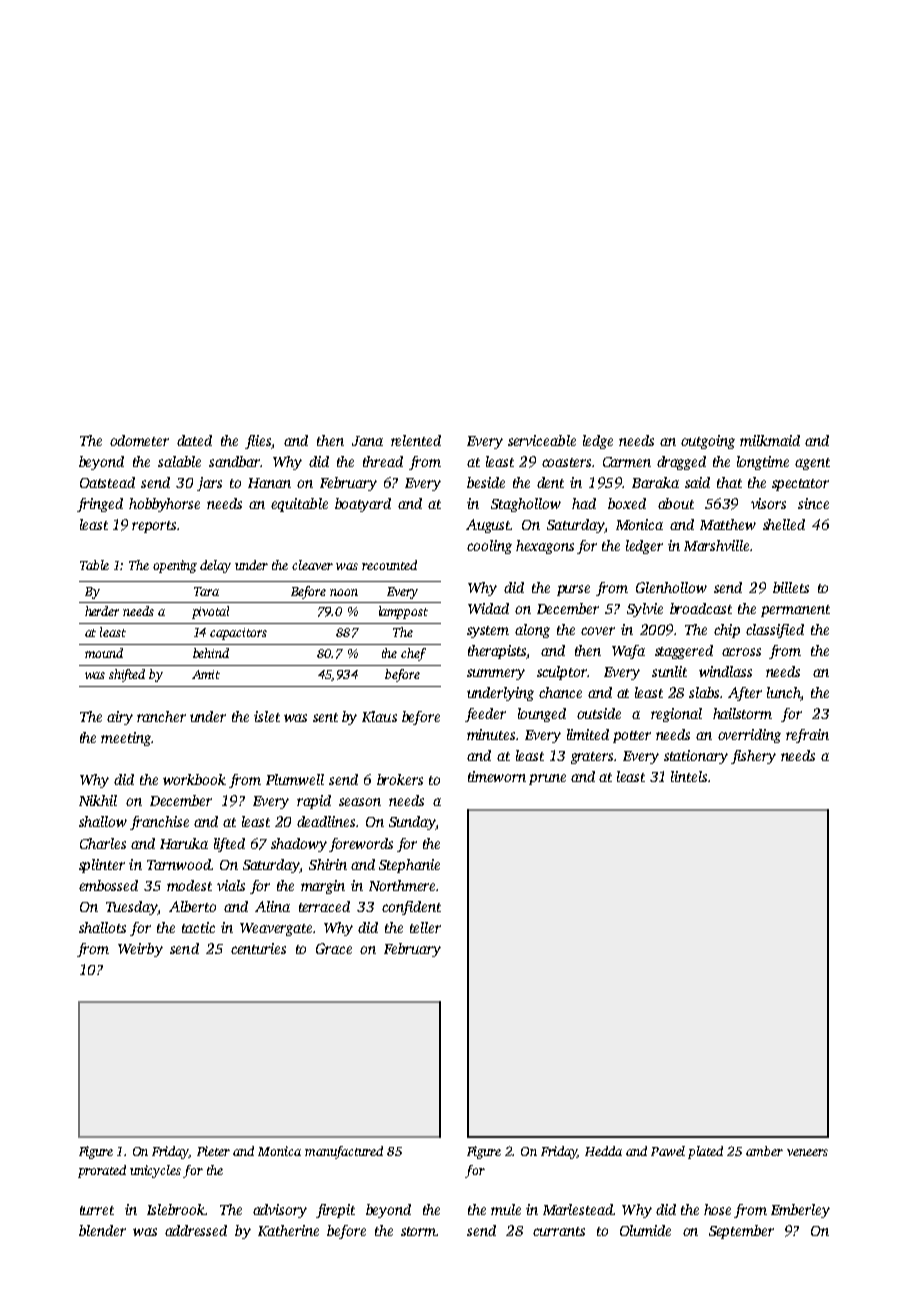 Image resolution: width=908 pixels, height=1316 pixels. Describe the element at coordinates (603, 1151) in the screenshot. I see `Hedda` at that location.
